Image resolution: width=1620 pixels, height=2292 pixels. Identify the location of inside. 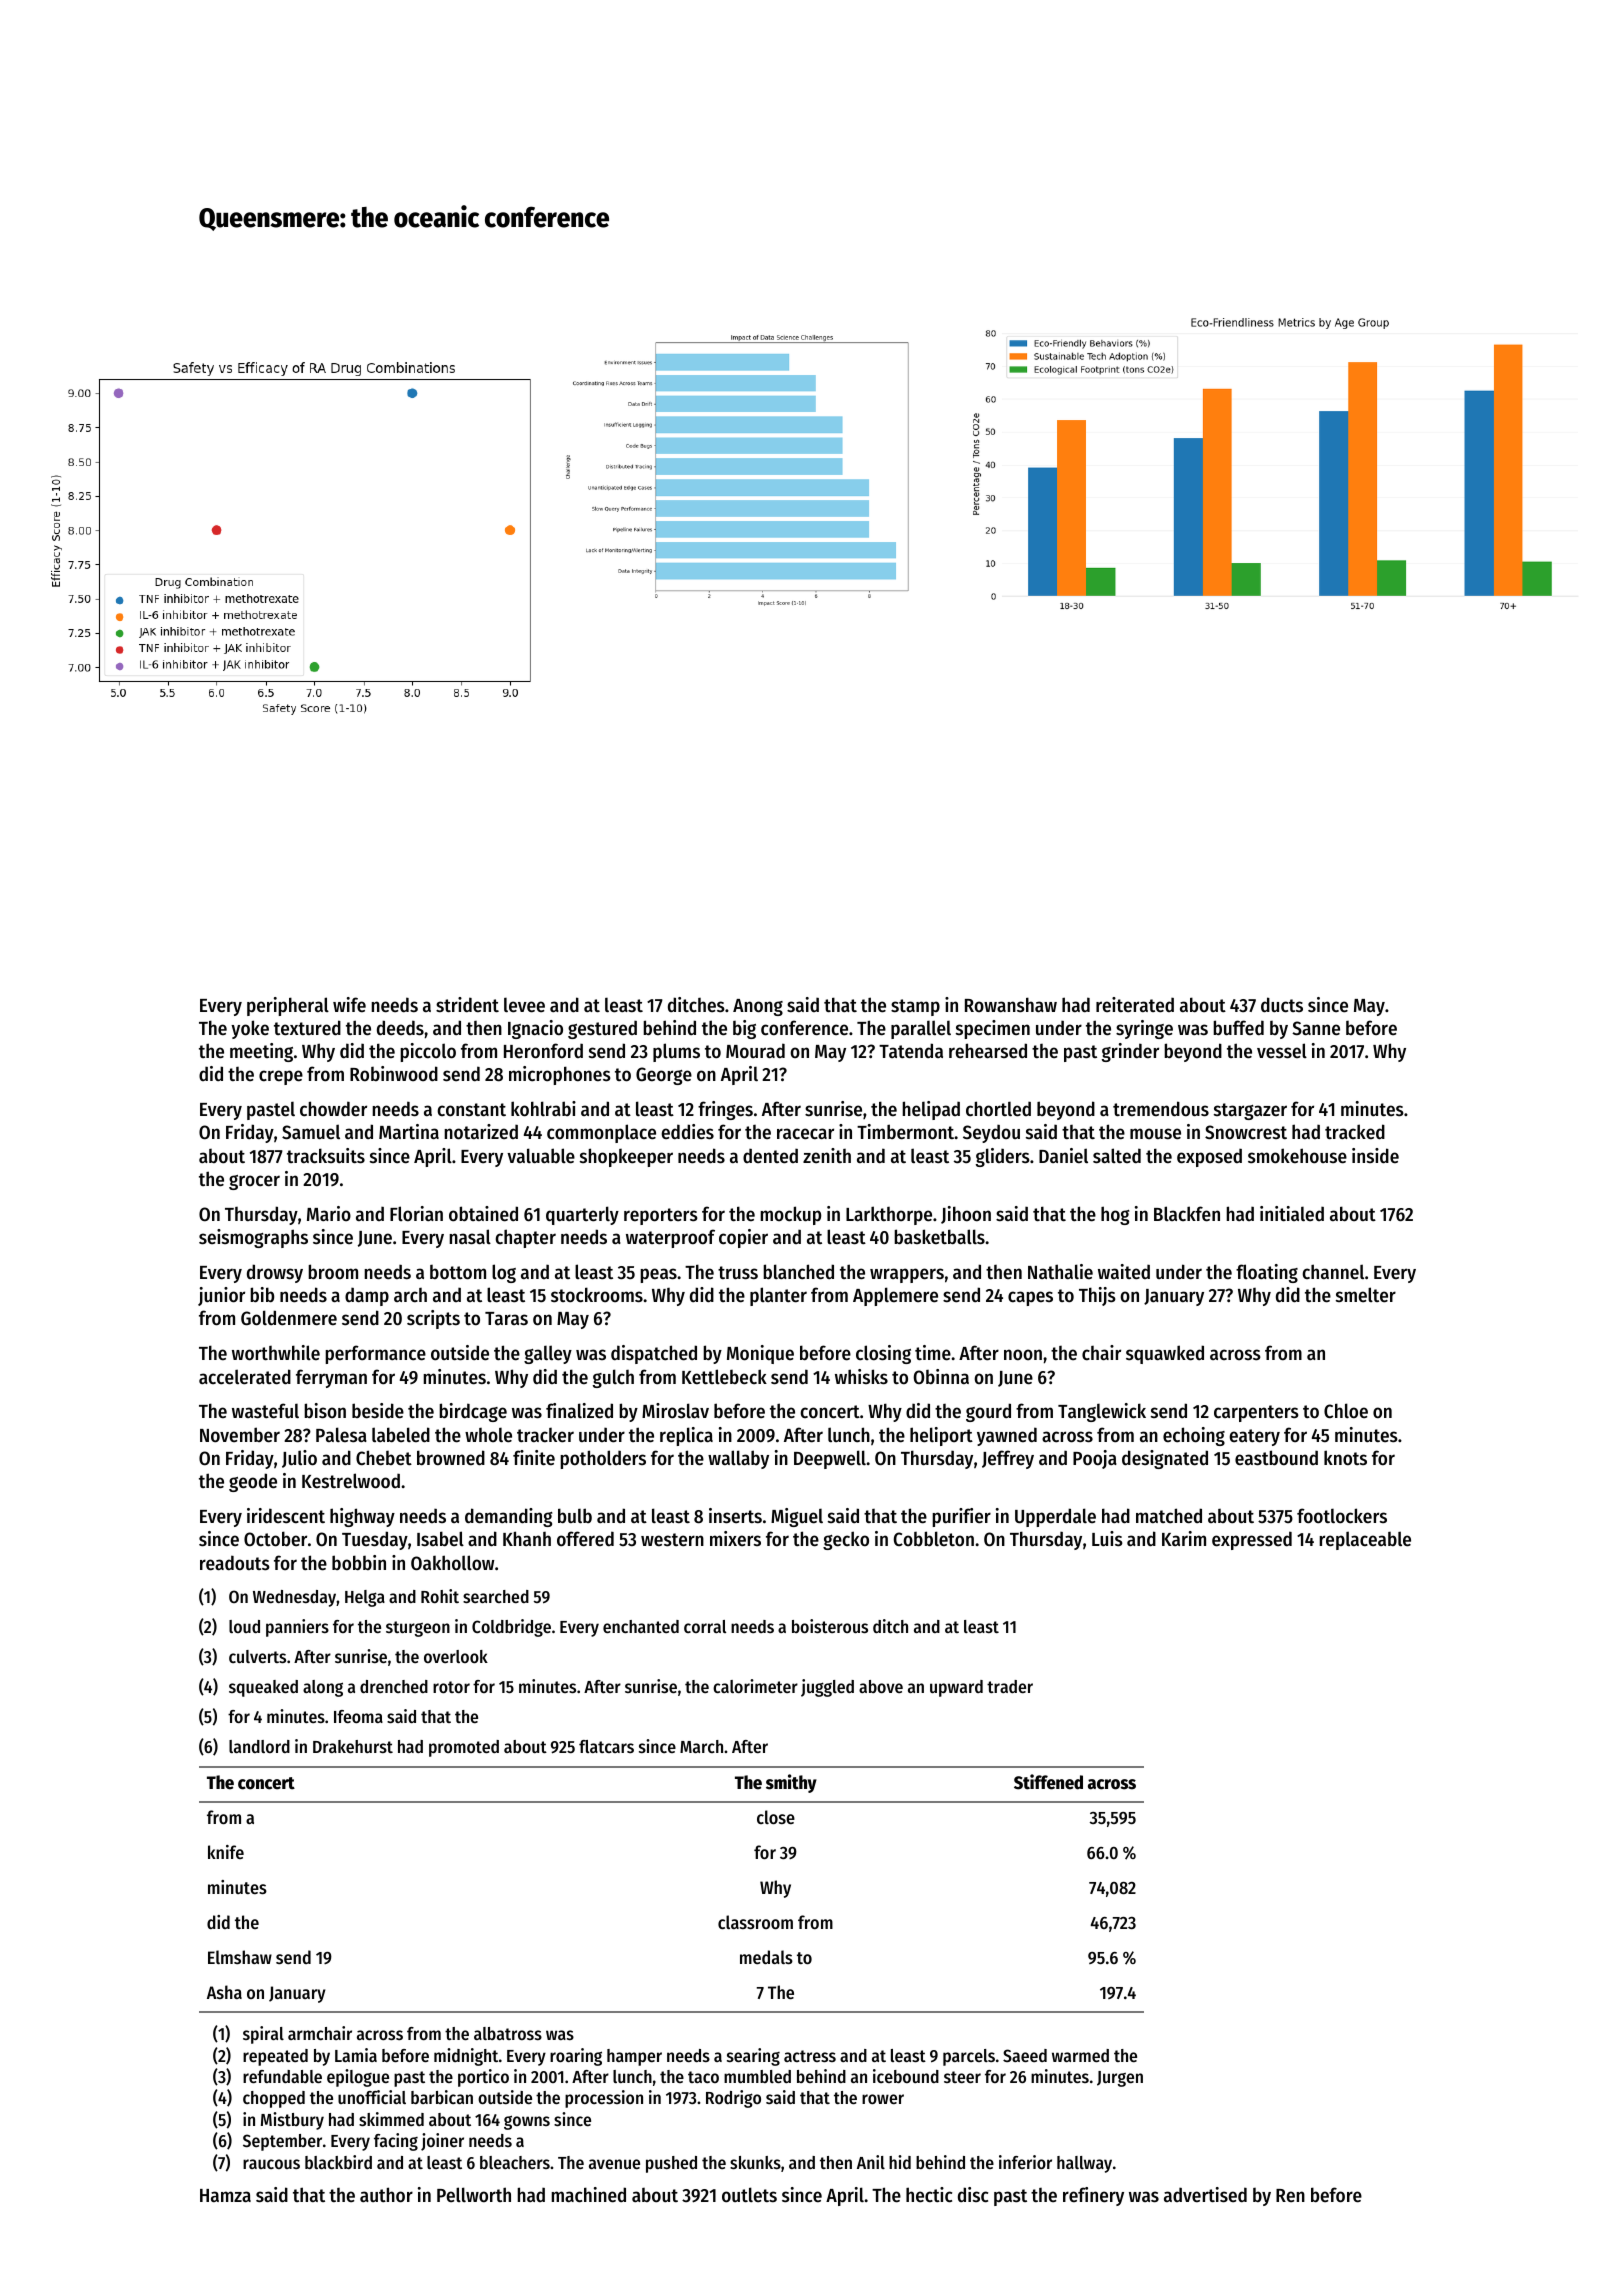
(1375, 1156).
